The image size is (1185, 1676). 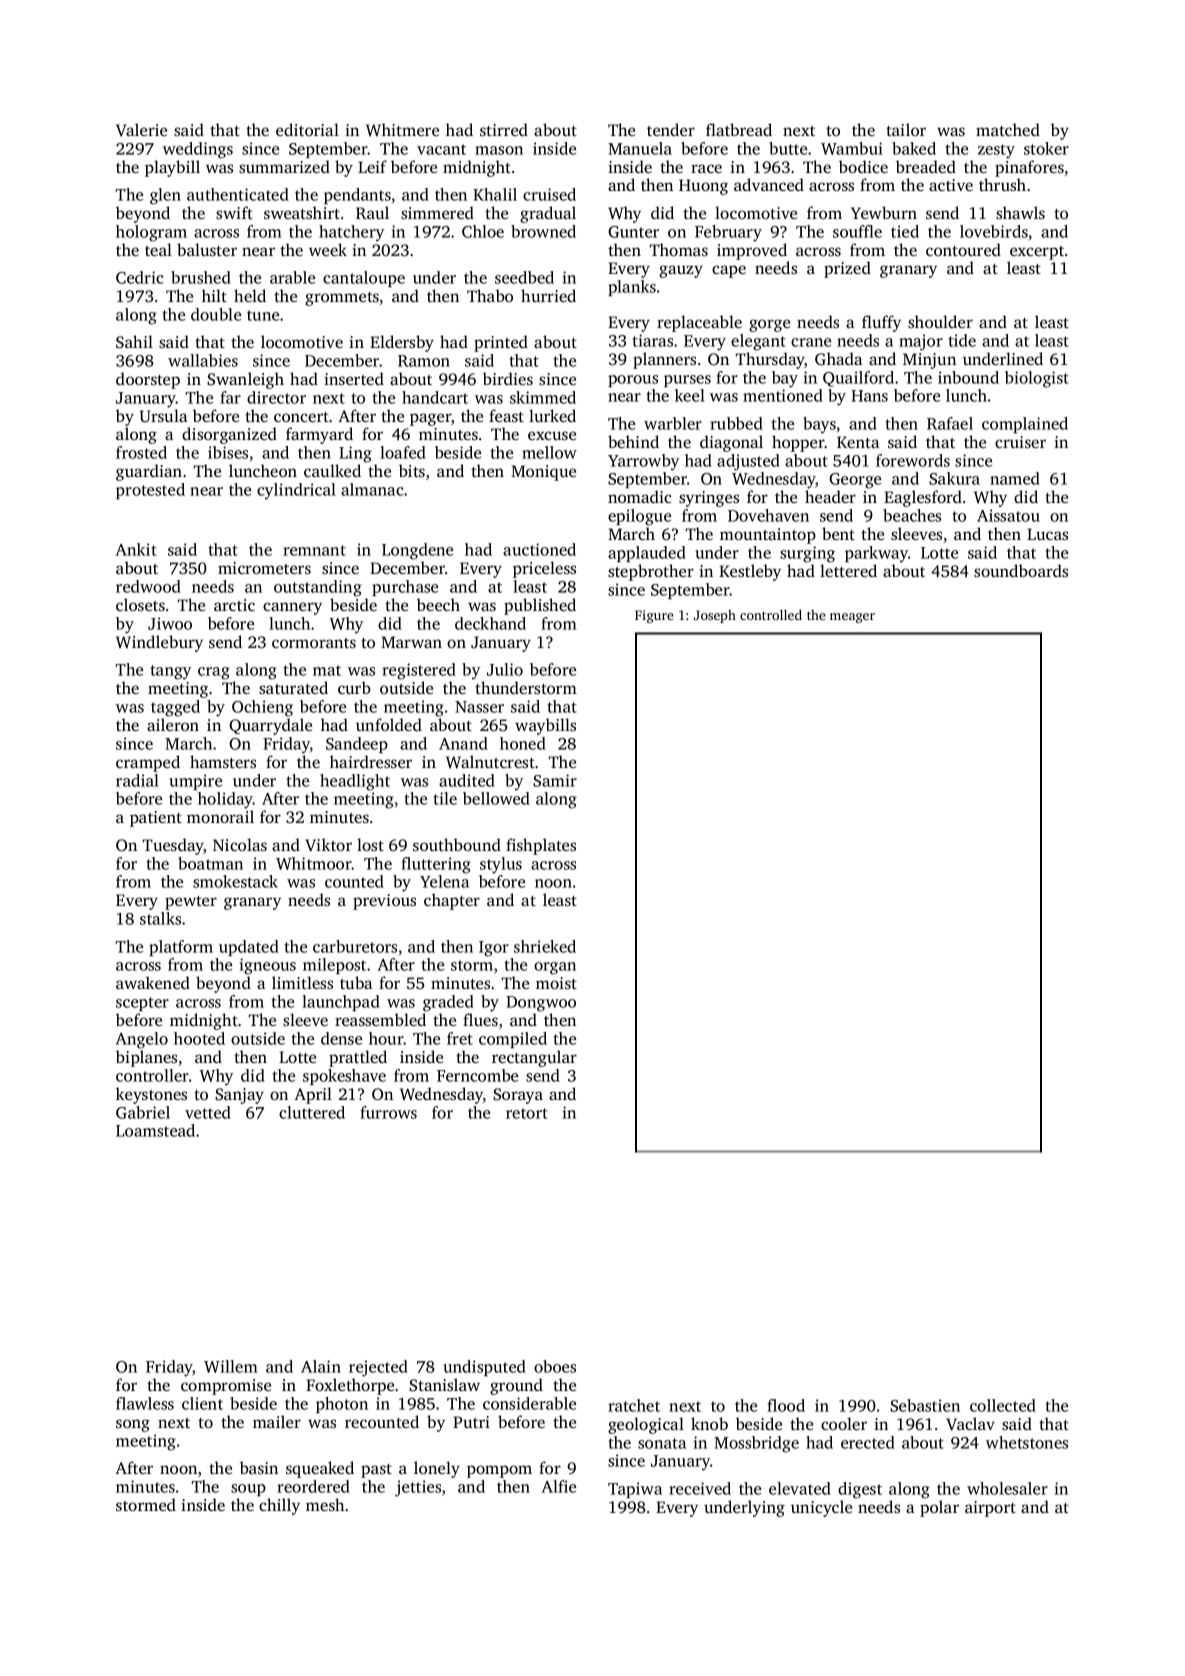 What do you see at coordinates (534, 1058) in the image?
I see `rectangular` at bounding box center [534, 1058].
